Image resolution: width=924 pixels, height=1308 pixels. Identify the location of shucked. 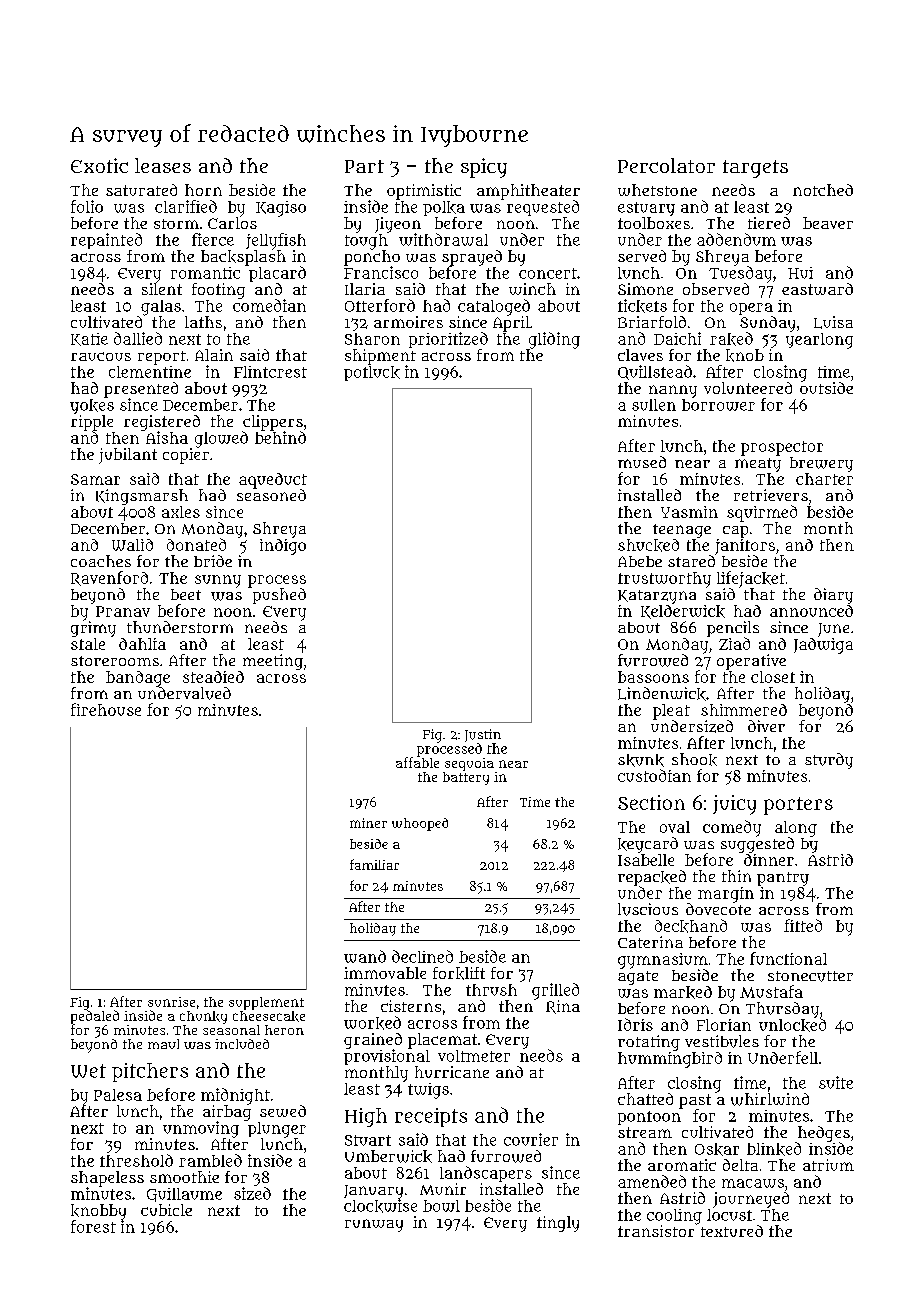
(648, 545).
